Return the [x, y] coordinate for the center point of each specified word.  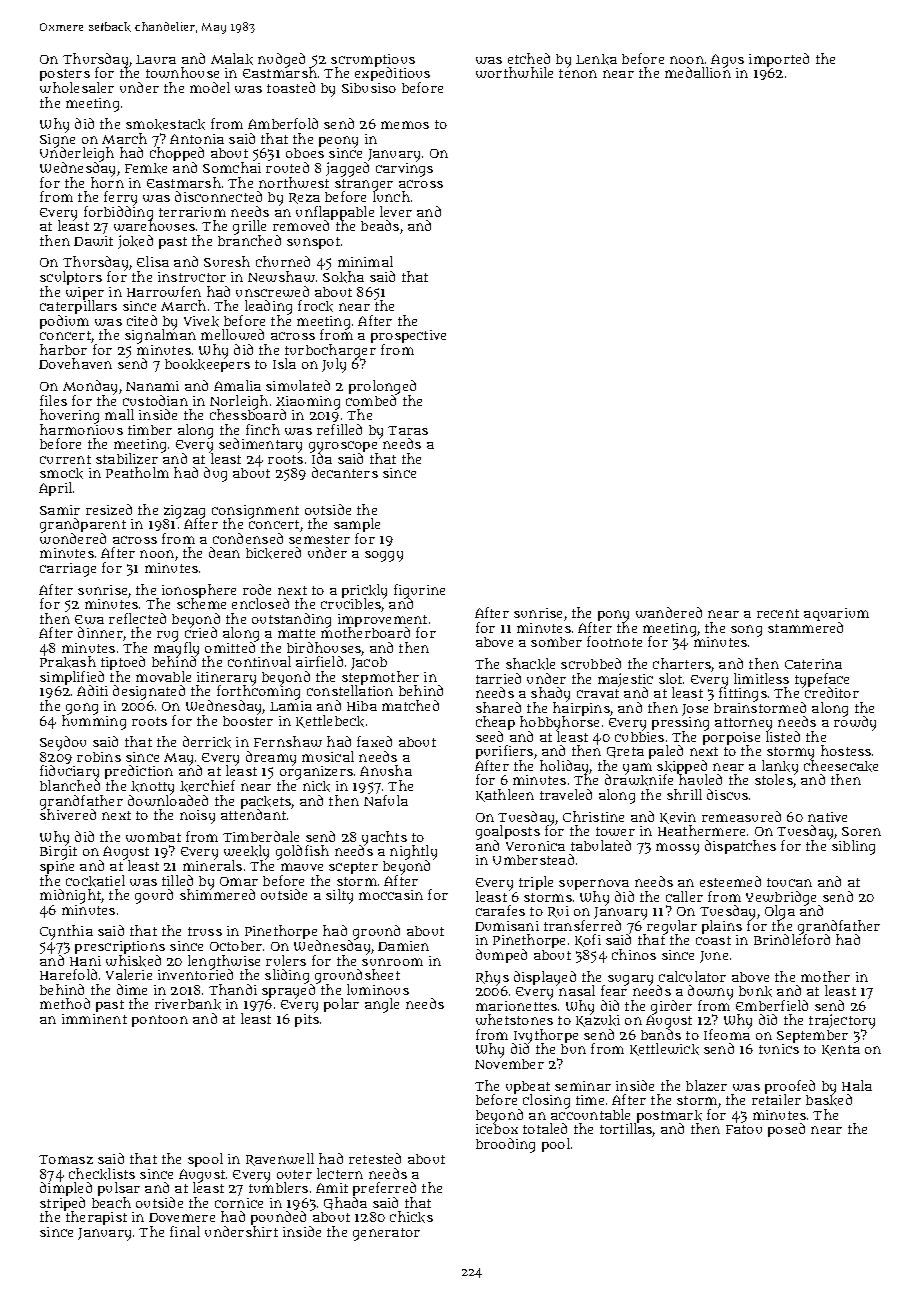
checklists [102, 1174]
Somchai [232, 167]
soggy [384, 556]
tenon [578, 73]
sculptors [71, 278]
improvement [382, 621]
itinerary [226, 679]
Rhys [492, 978]
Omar [239, 881]
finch [263, 429]
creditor [832, 693]
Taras [408, 430]
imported [779, 60]
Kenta [841, 1050]
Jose [695, 710]
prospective [408, 336]
